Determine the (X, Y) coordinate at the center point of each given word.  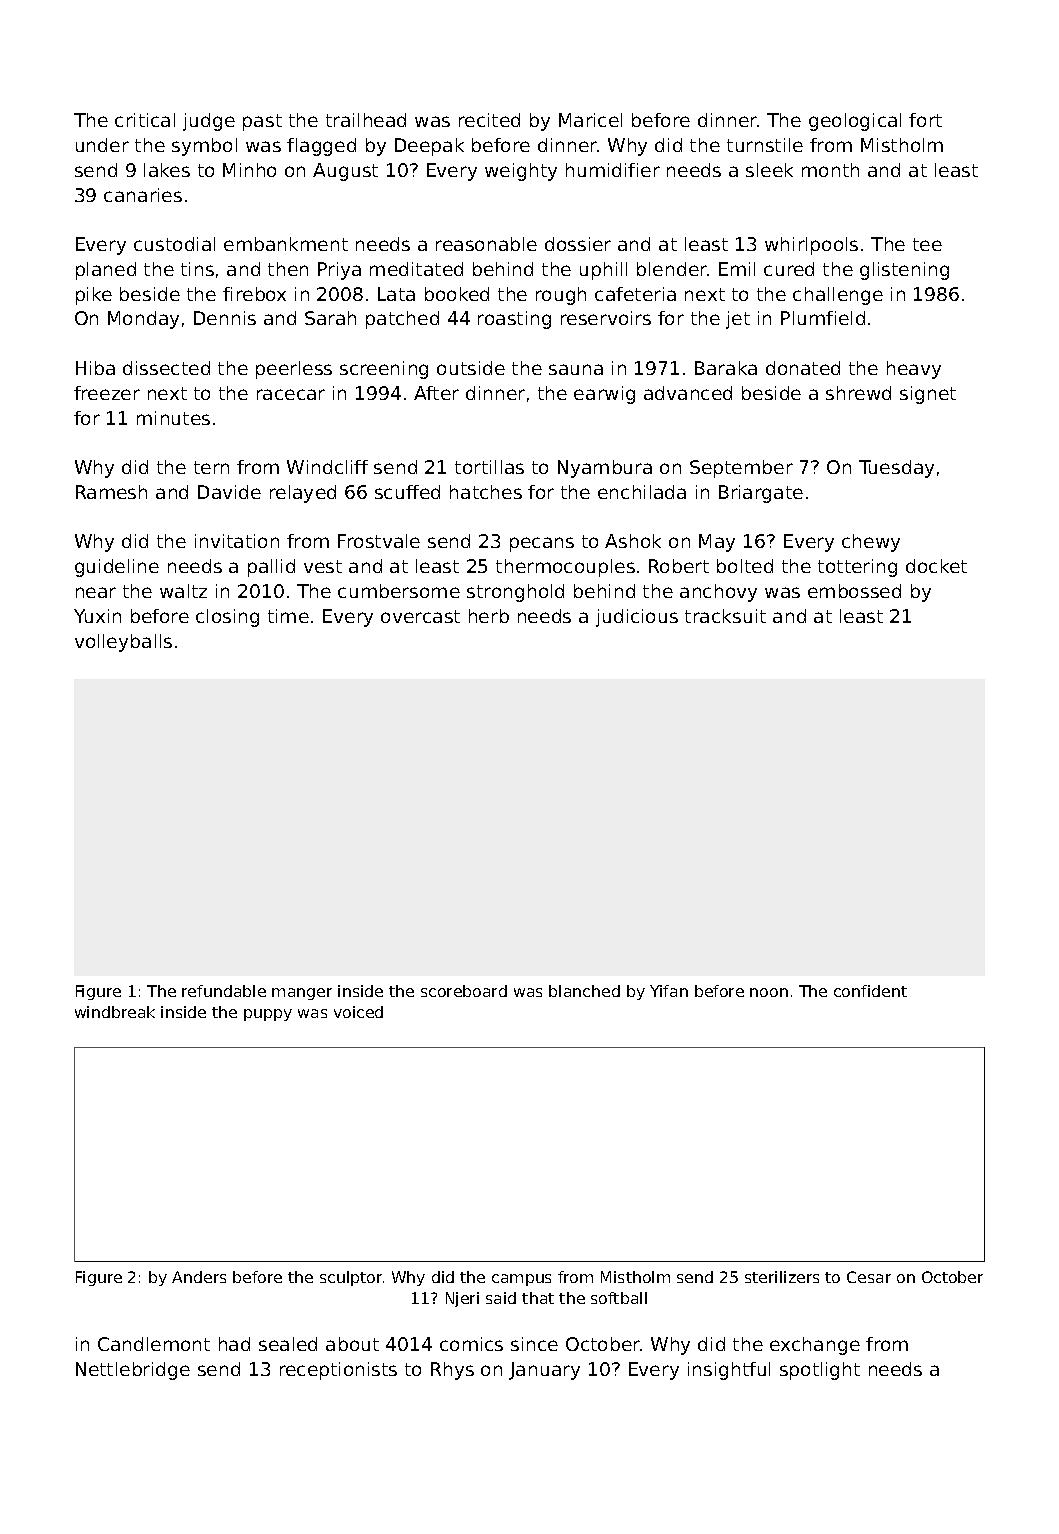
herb (489, 616)
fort (925, 120)
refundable (224, 991)
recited (489, 120)
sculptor (351, 1278)
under (102, 145)
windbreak (115, 1012)
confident (870, 991)
